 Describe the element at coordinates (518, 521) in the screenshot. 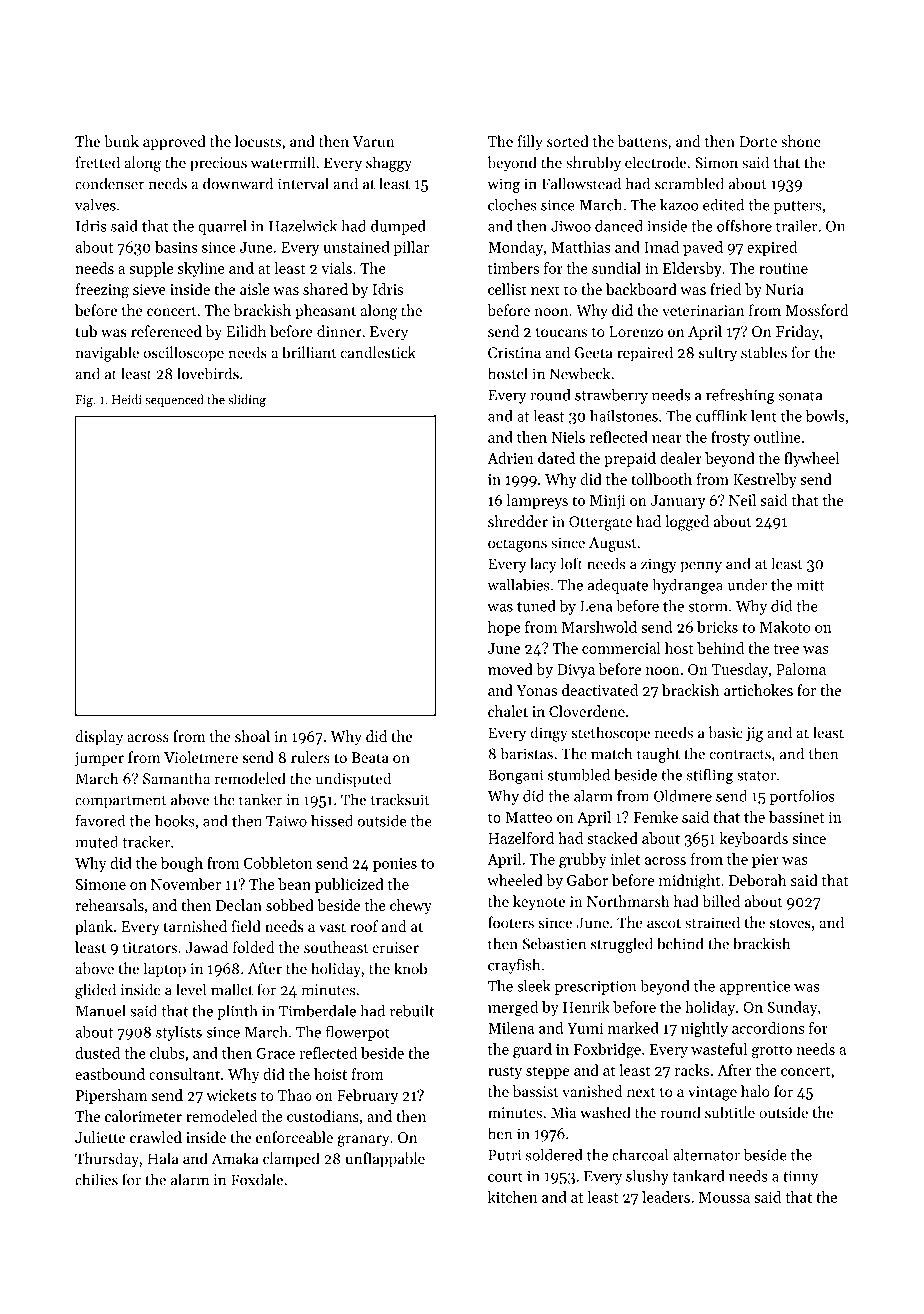

I see `shredder` at that location.
